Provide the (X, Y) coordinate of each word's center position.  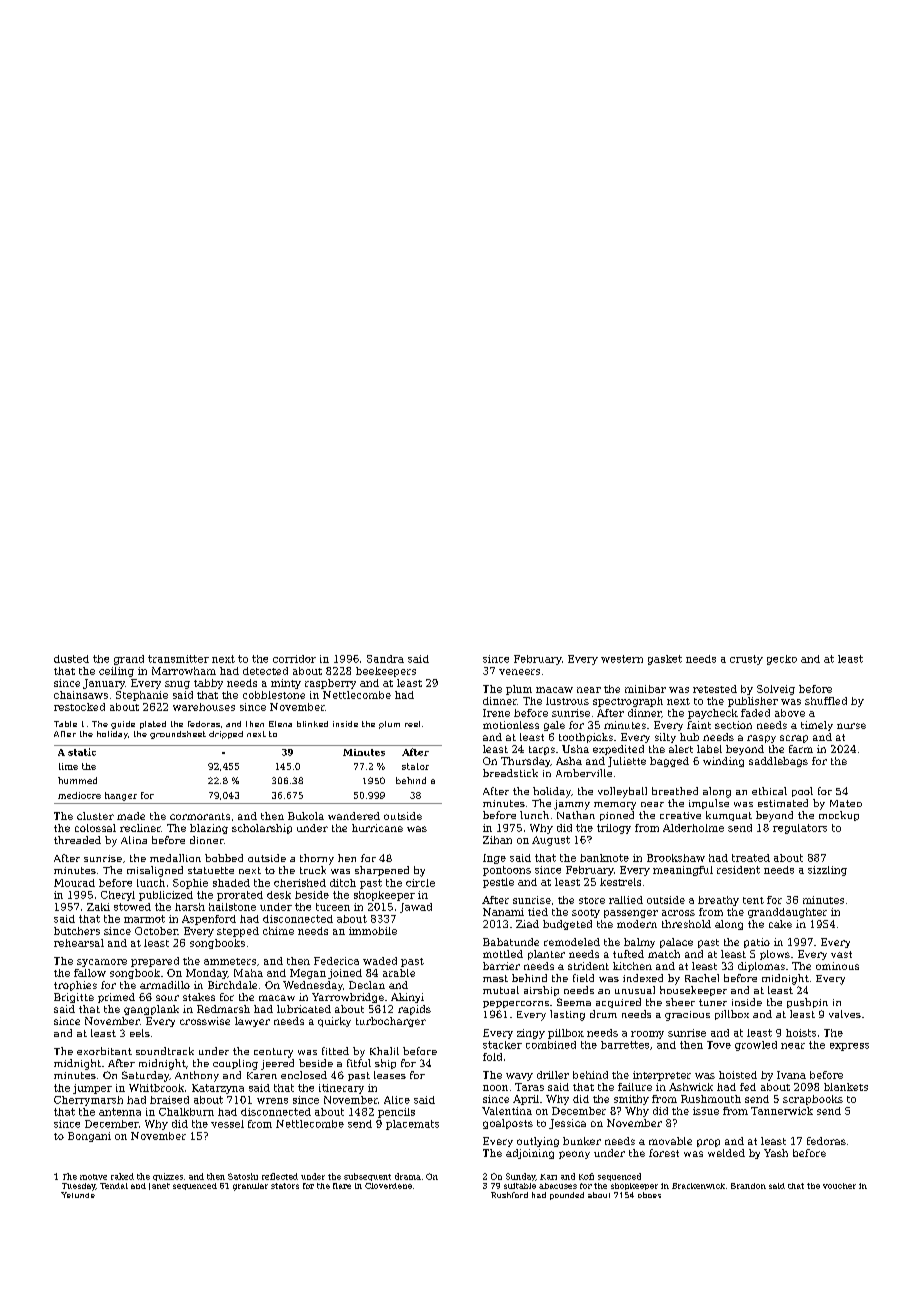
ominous (837, 966)
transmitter (178, 659)
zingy (531, 1034)
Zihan (497, 840)
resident (738, 870)
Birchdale (232, 985)
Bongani (89, 1137)
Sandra (385, 659)
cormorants (200, 816)
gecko (782, 660)
